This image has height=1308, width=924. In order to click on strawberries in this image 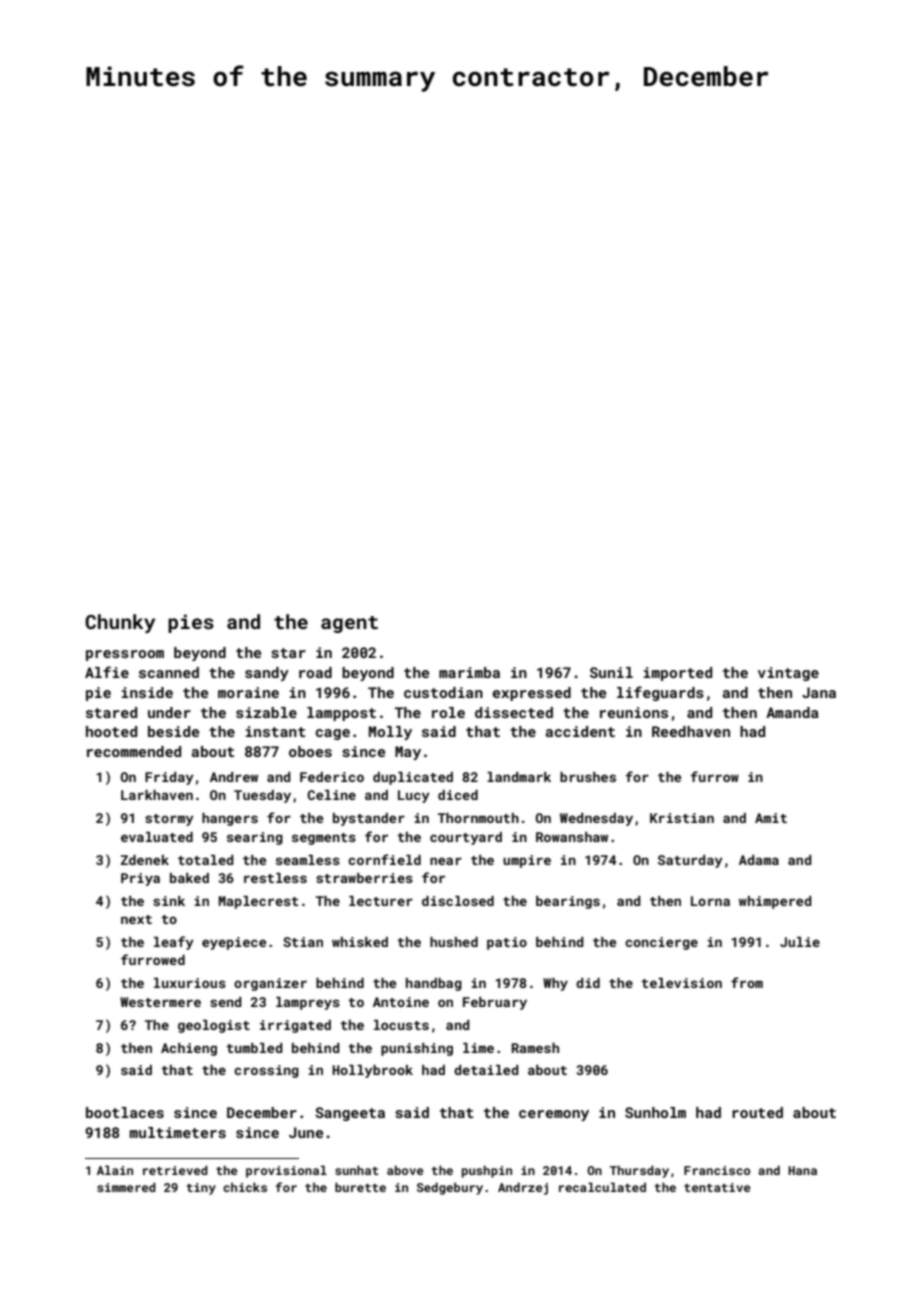, I will do `click(364, 878)`.
